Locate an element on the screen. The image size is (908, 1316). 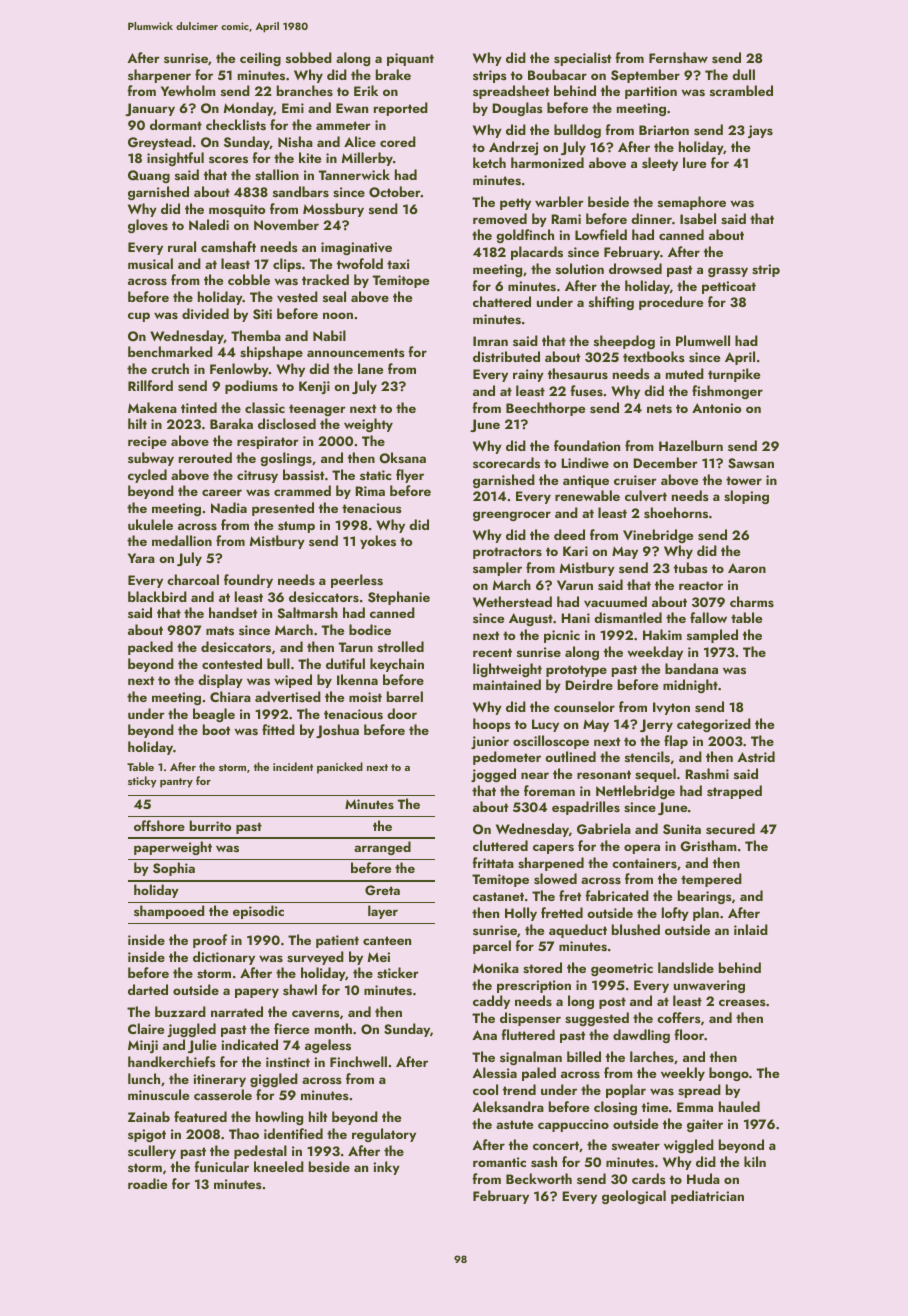
fitted is located at coordinates (278, 729).
